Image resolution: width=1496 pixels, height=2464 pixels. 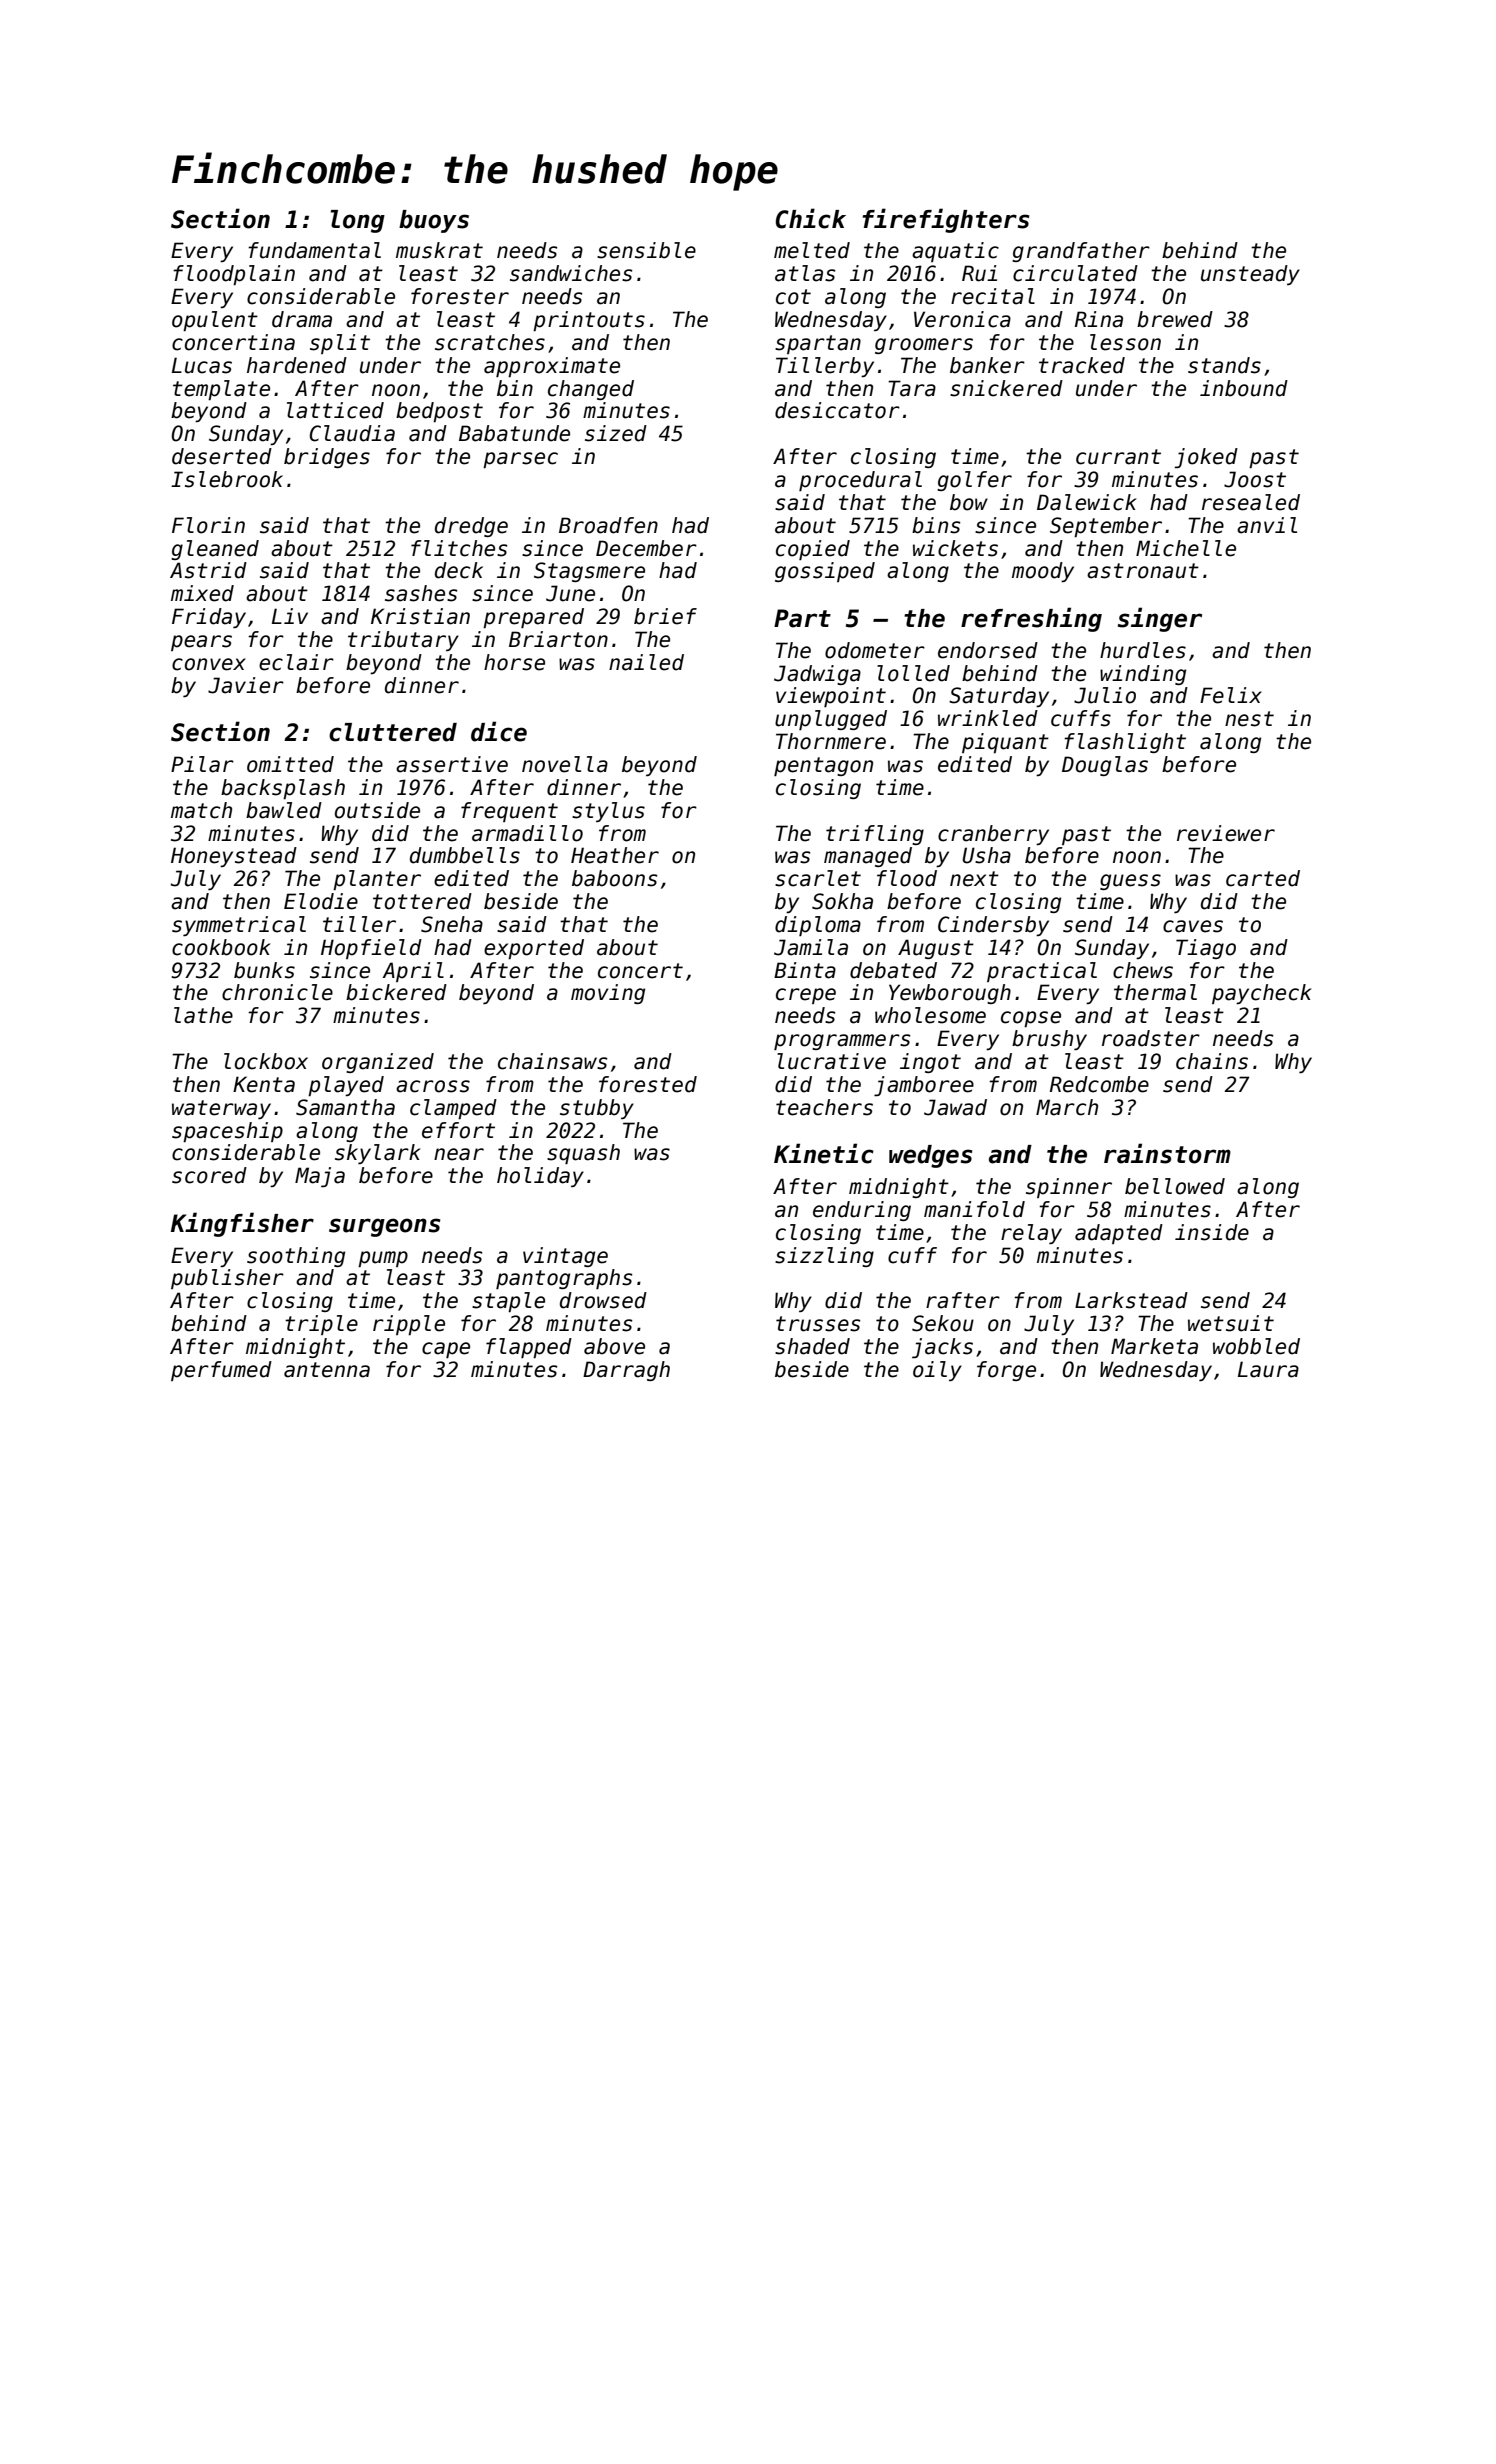 I want to click on vintage, so click(x=565, y=1257).
